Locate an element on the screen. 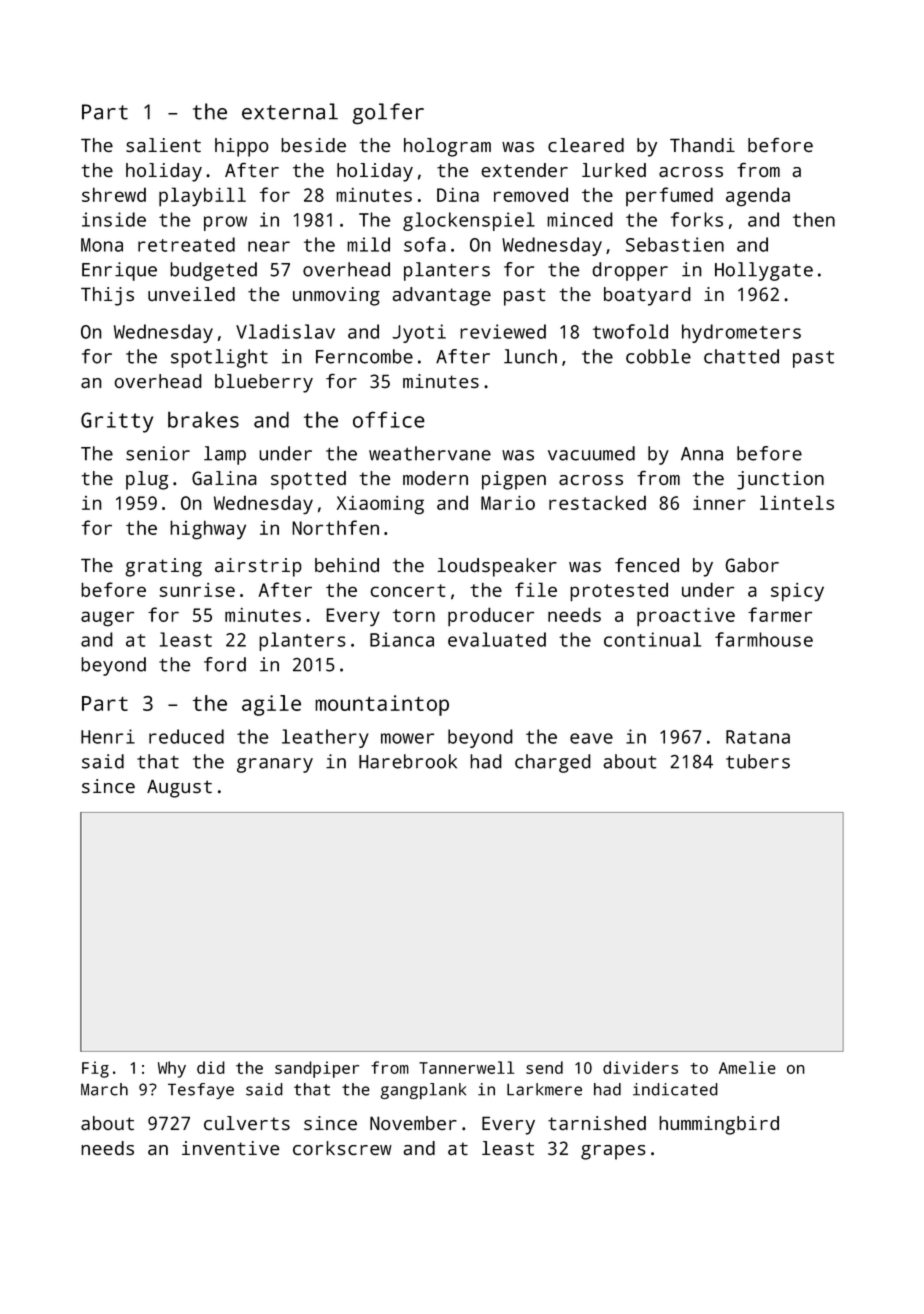 This screenshot has height=1314, width=924. Galina is located at coordinates (224, 478).
